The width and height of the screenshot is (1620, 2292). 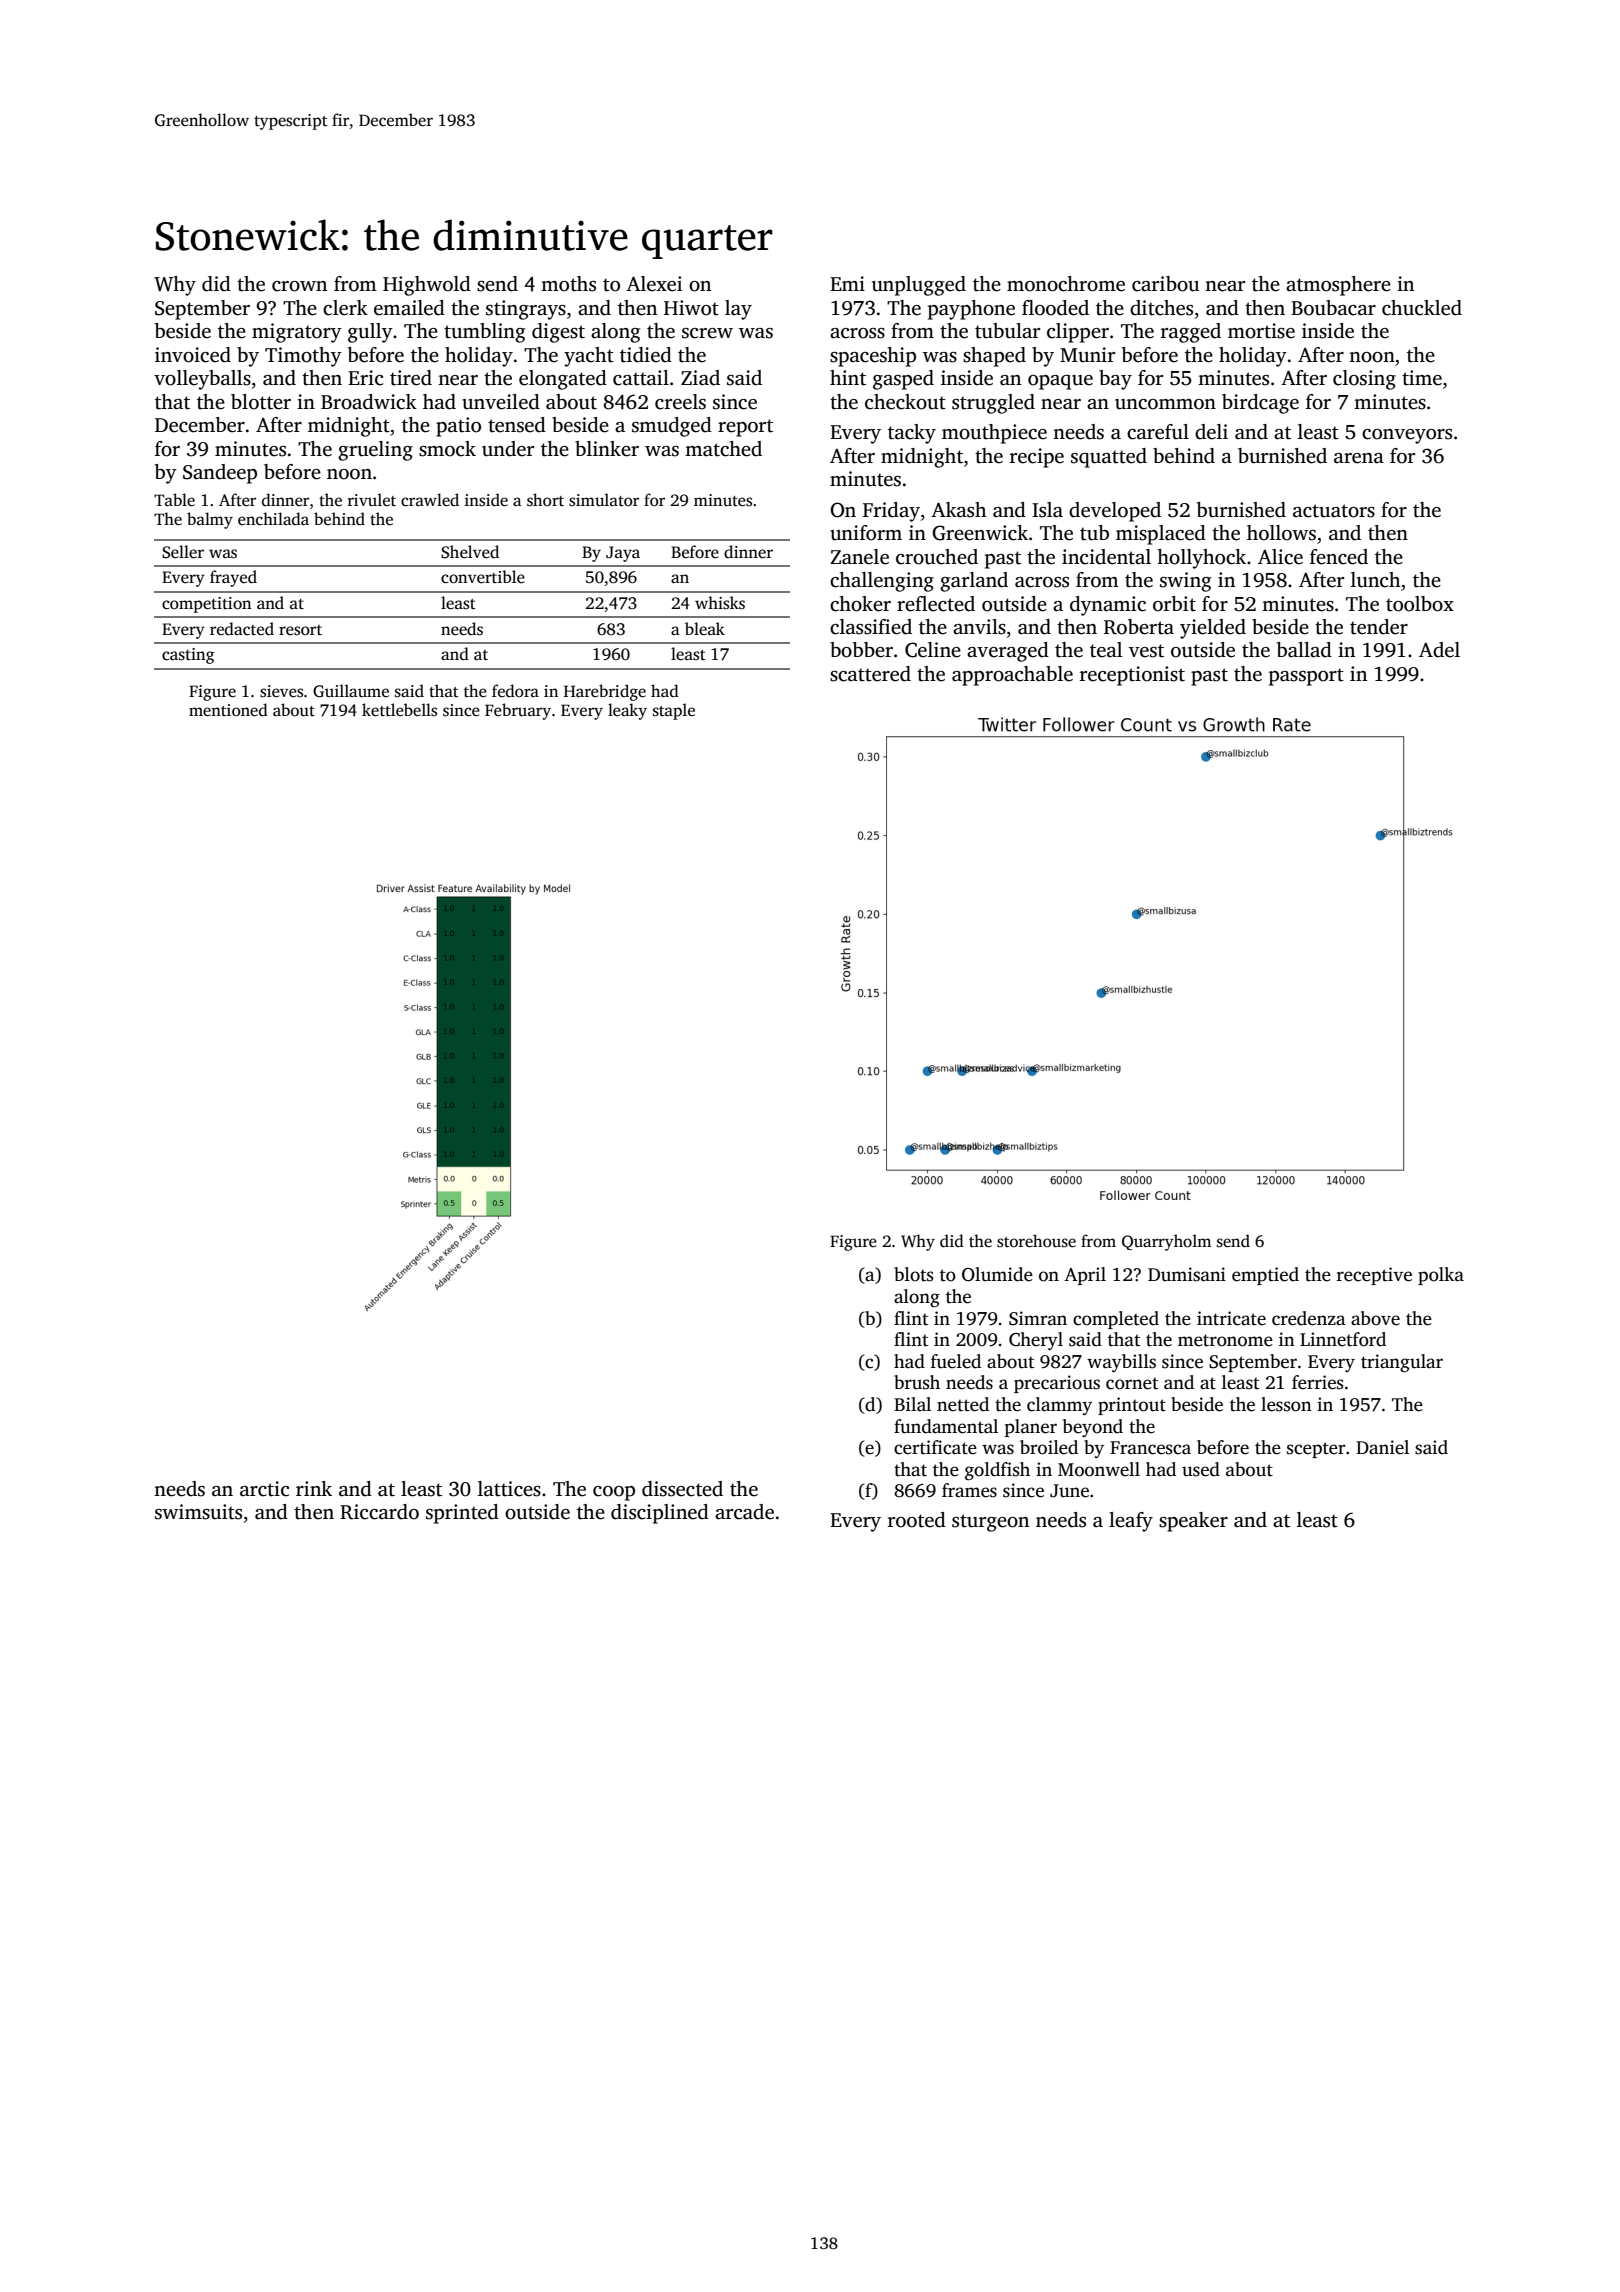 What do you see at coordinates (1441, 1276) in the screenshot?
I see `polka` at bounding box center [1441, 1276].
